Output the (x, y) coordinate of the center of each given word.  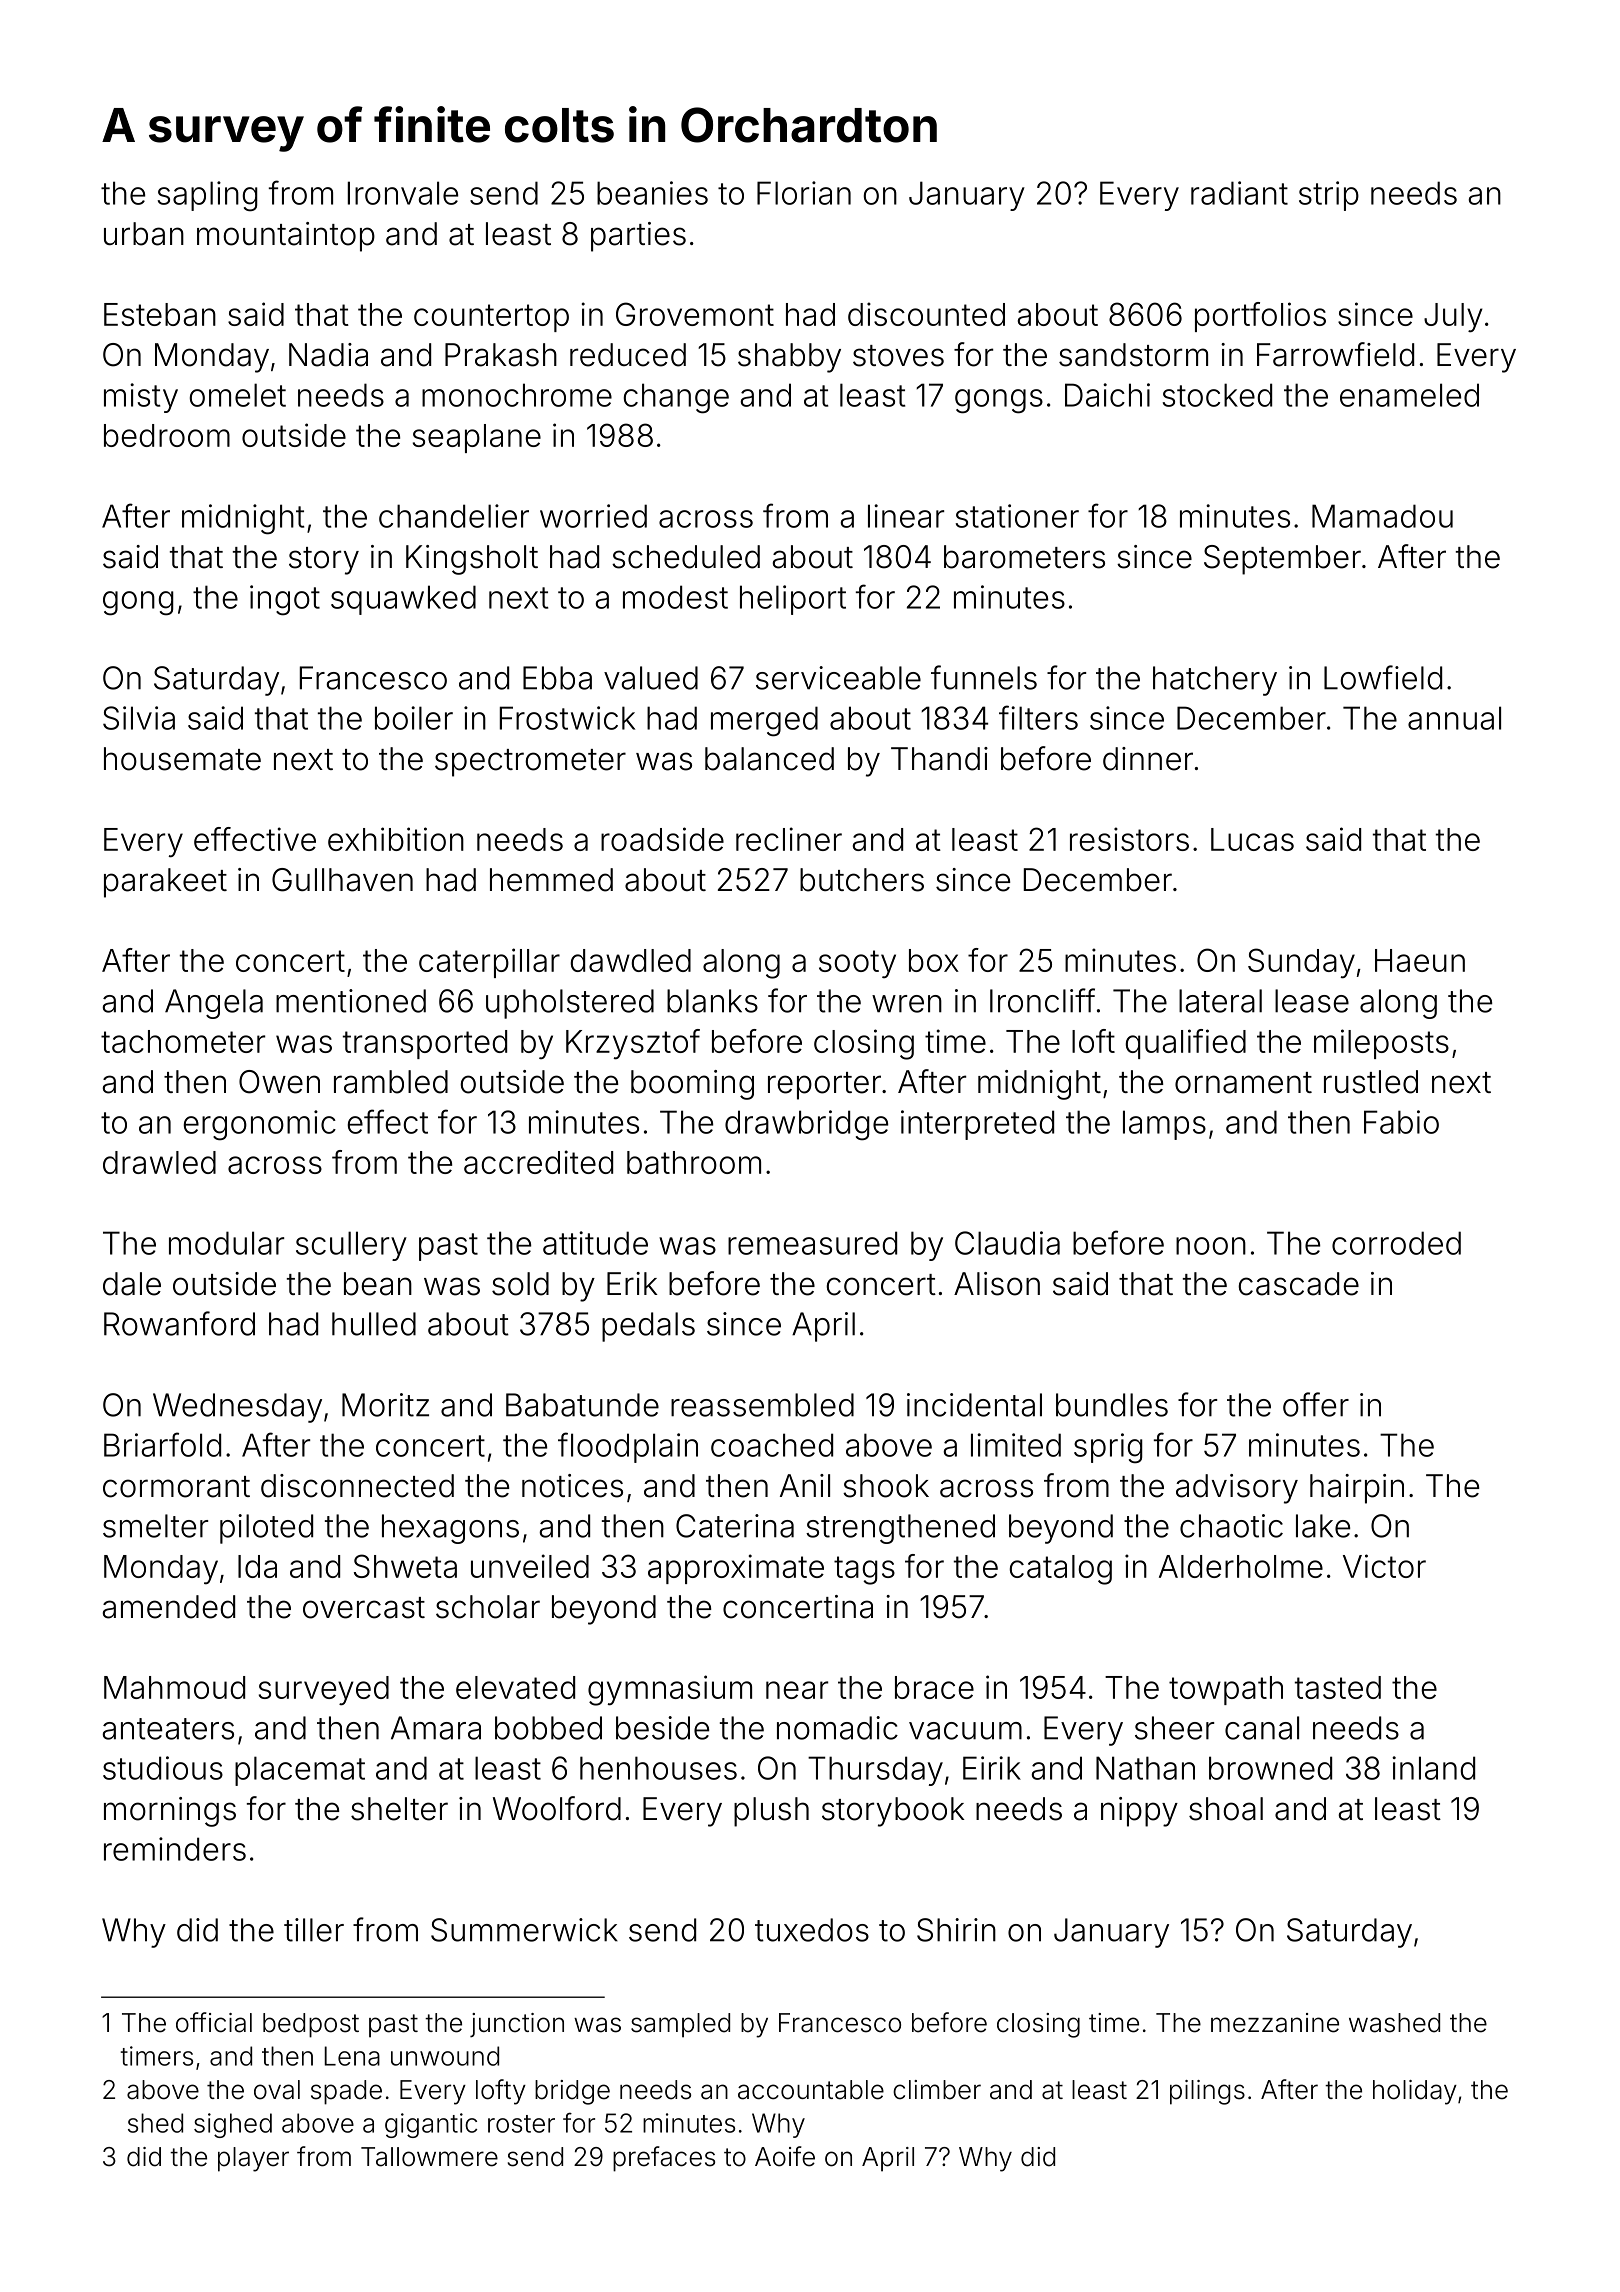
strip (1329, 196)
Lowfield (1383, 677)
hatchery (1215, 681)
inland (1433, 1768)
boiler (414, 718)
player (253, 2159)
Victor (1384, 1566)
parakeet (165, 883)
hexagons (450, 1529)
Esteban (160, 314)
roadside (662, 839)
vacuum (965, 1731)
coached (772, 1445)
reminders (175, 1849)
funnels (984, 677)
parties (638, 237)
